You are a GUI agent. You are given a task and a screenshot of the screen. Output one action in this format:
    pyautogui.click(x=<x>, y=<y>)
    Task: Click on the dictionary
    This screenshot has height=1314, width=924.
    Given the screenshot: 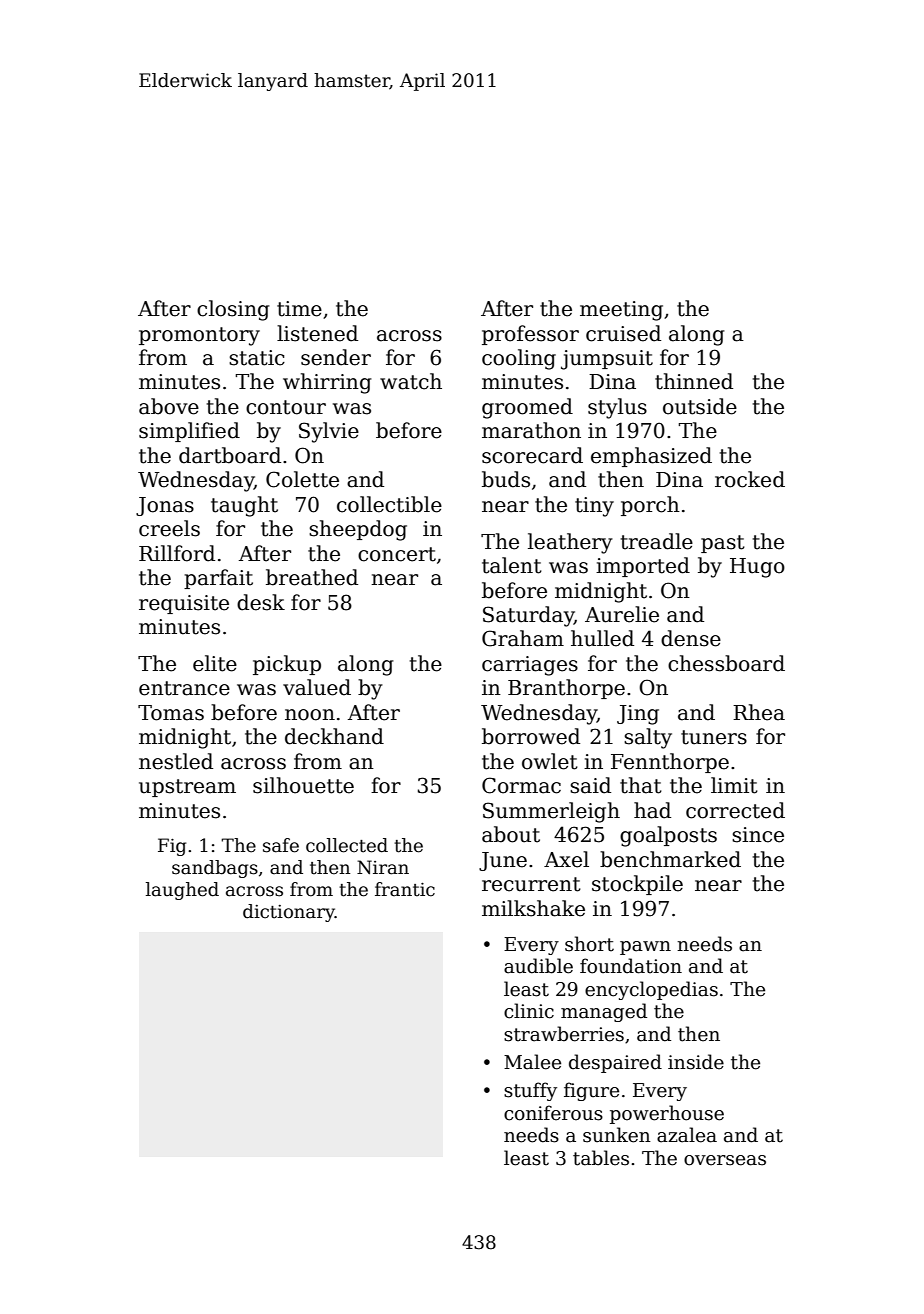 What is the action you would take?
    pyautogui.click(x=289, y=913)
